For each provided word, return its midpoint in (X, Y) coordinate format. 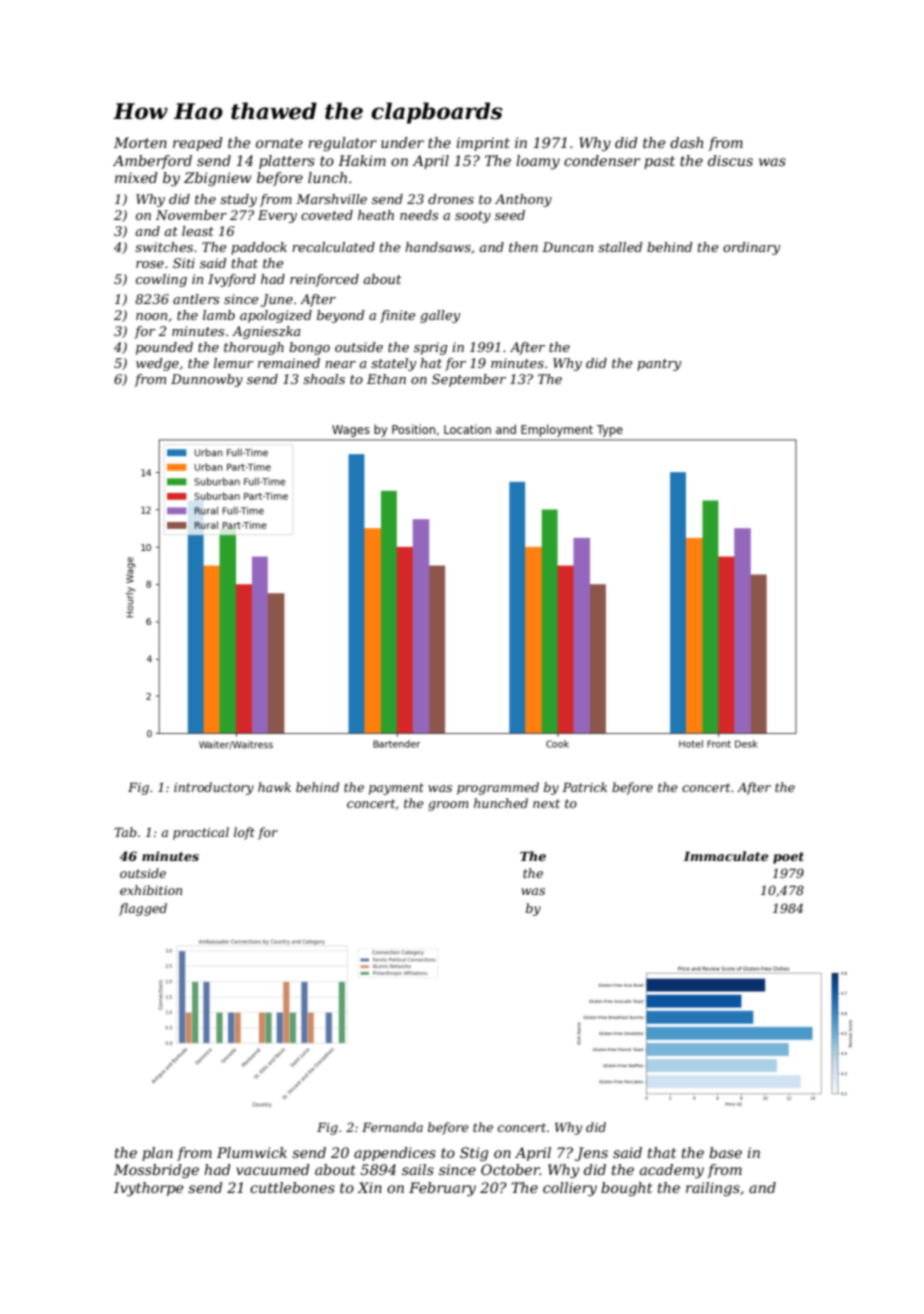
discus (730, 160)
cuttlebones (292, 1187)
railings (713, 1189)
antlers (196, 299)
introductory (214, 788)
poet (788, 858)
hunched (501, 803)
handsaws (438, 247)
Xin (369, 1187)
